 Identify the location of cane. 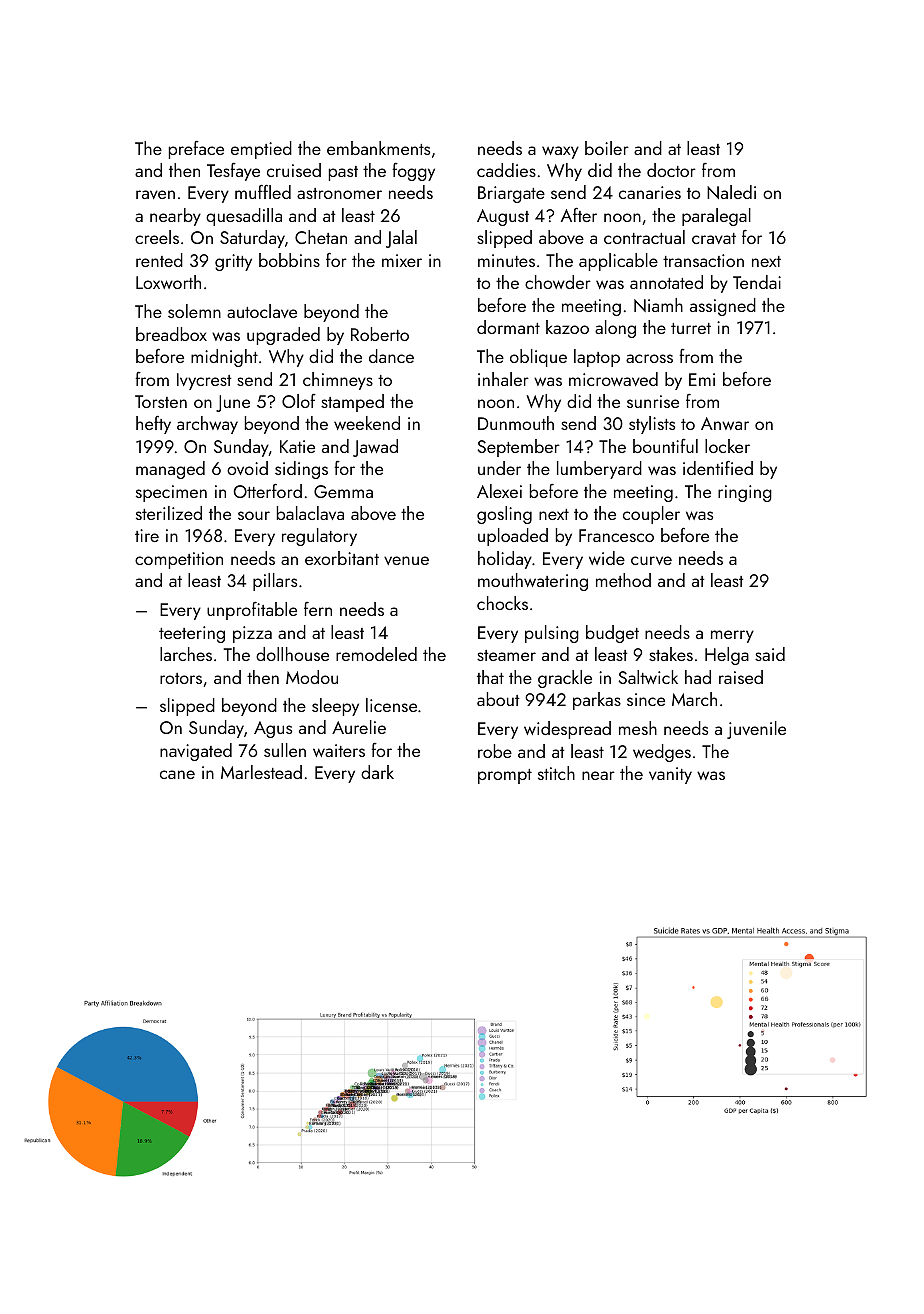
(177, 774).
